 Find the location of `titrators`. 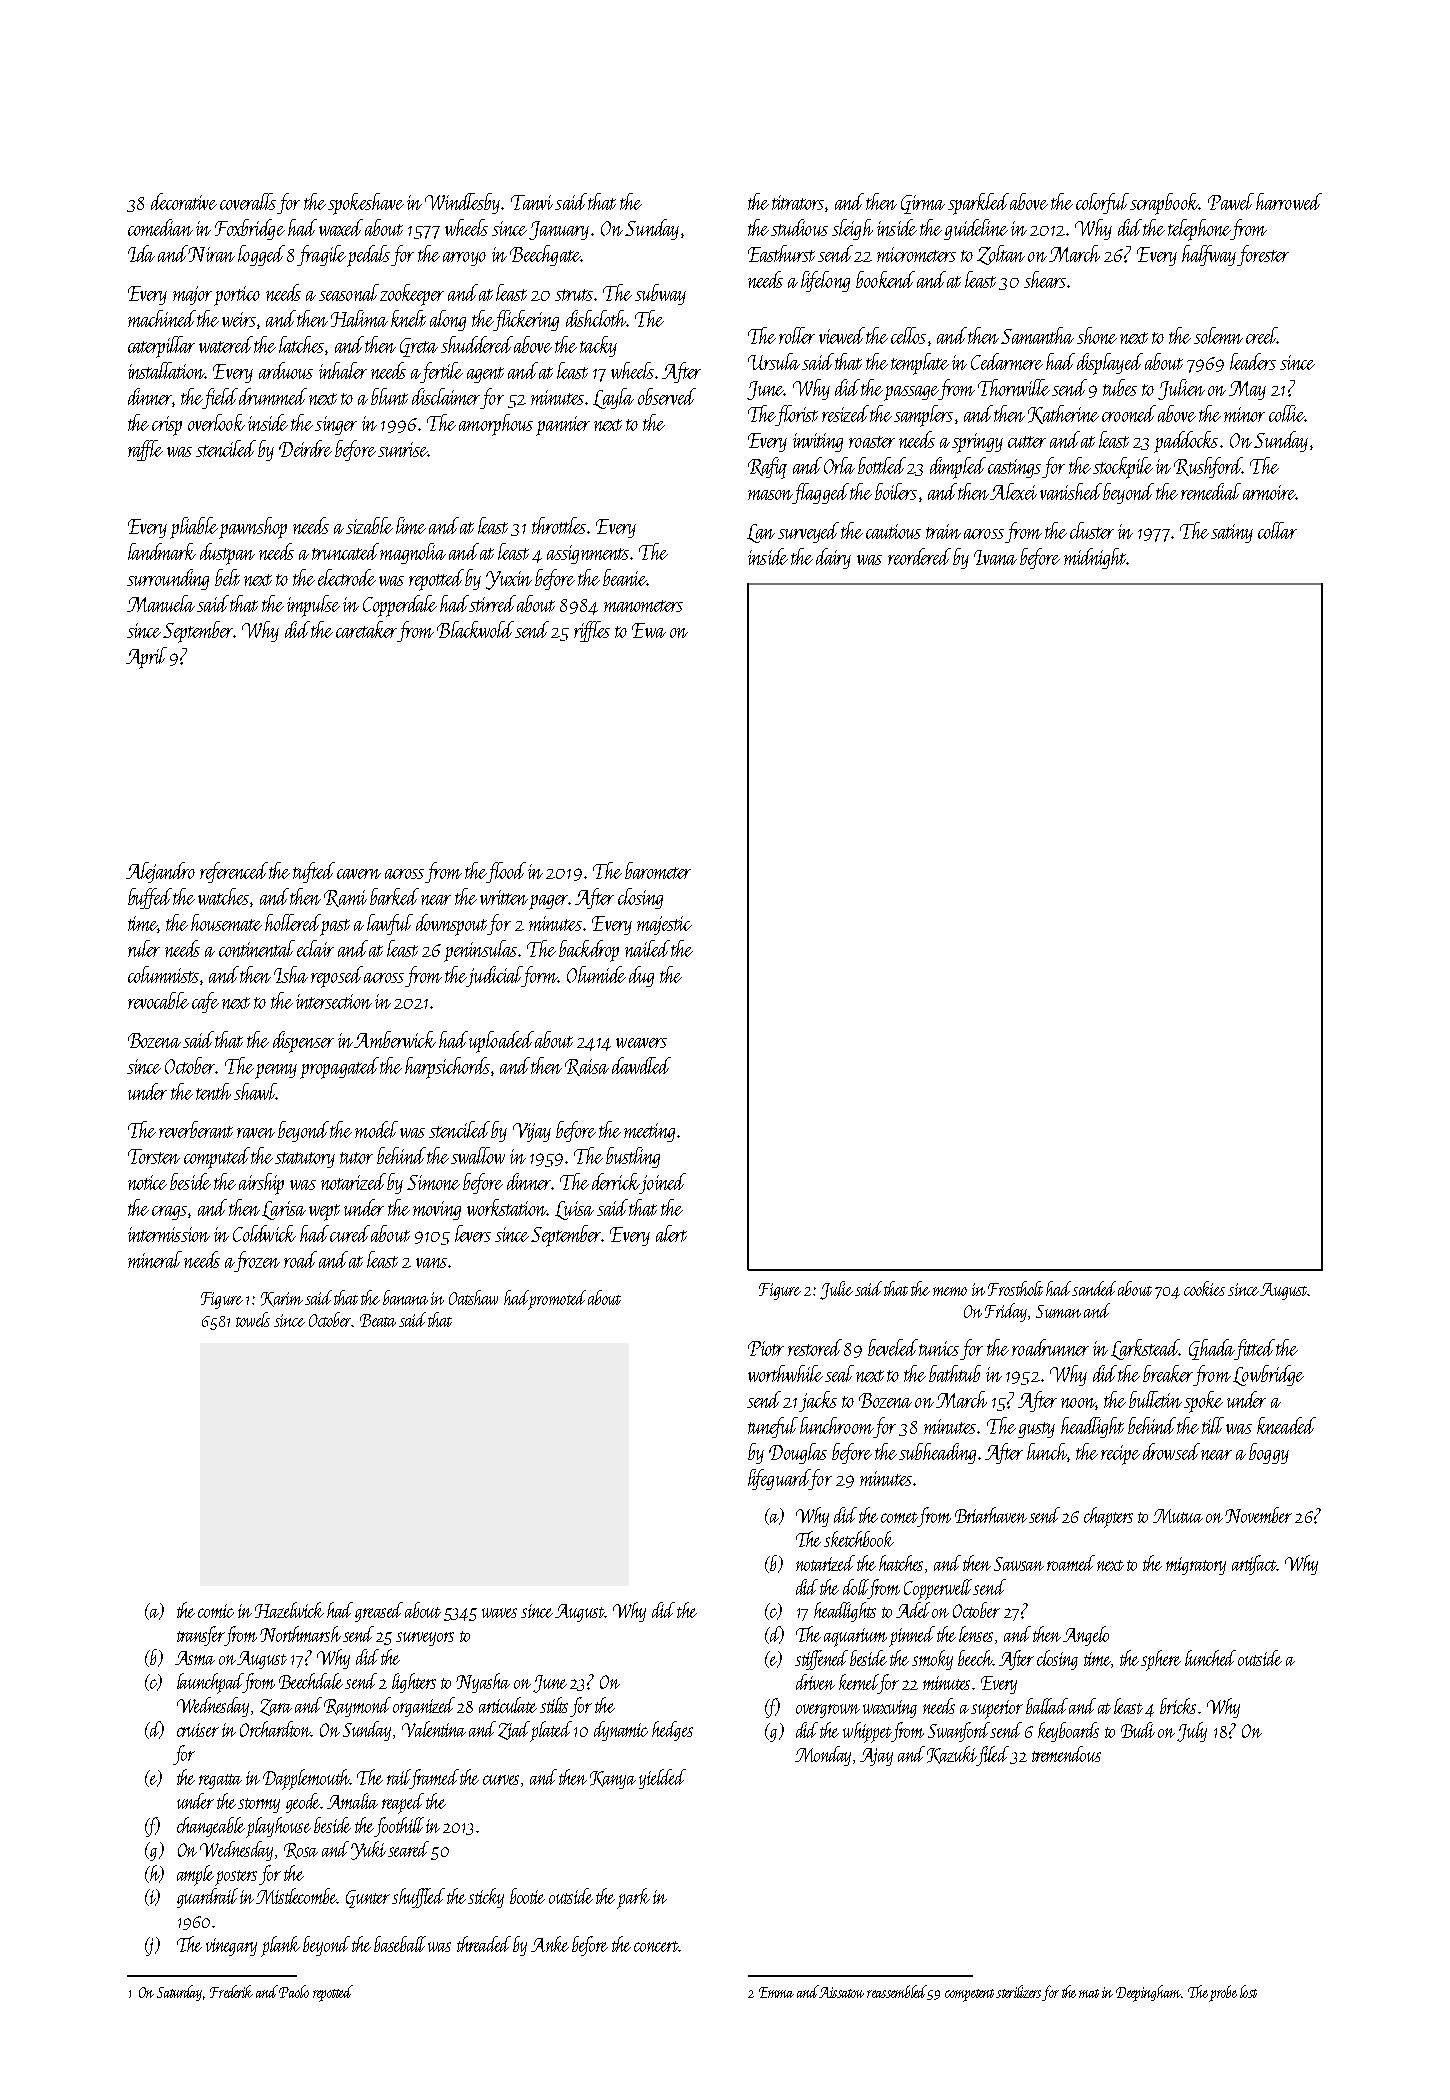

titrators is located at coordinates (798, 202).
